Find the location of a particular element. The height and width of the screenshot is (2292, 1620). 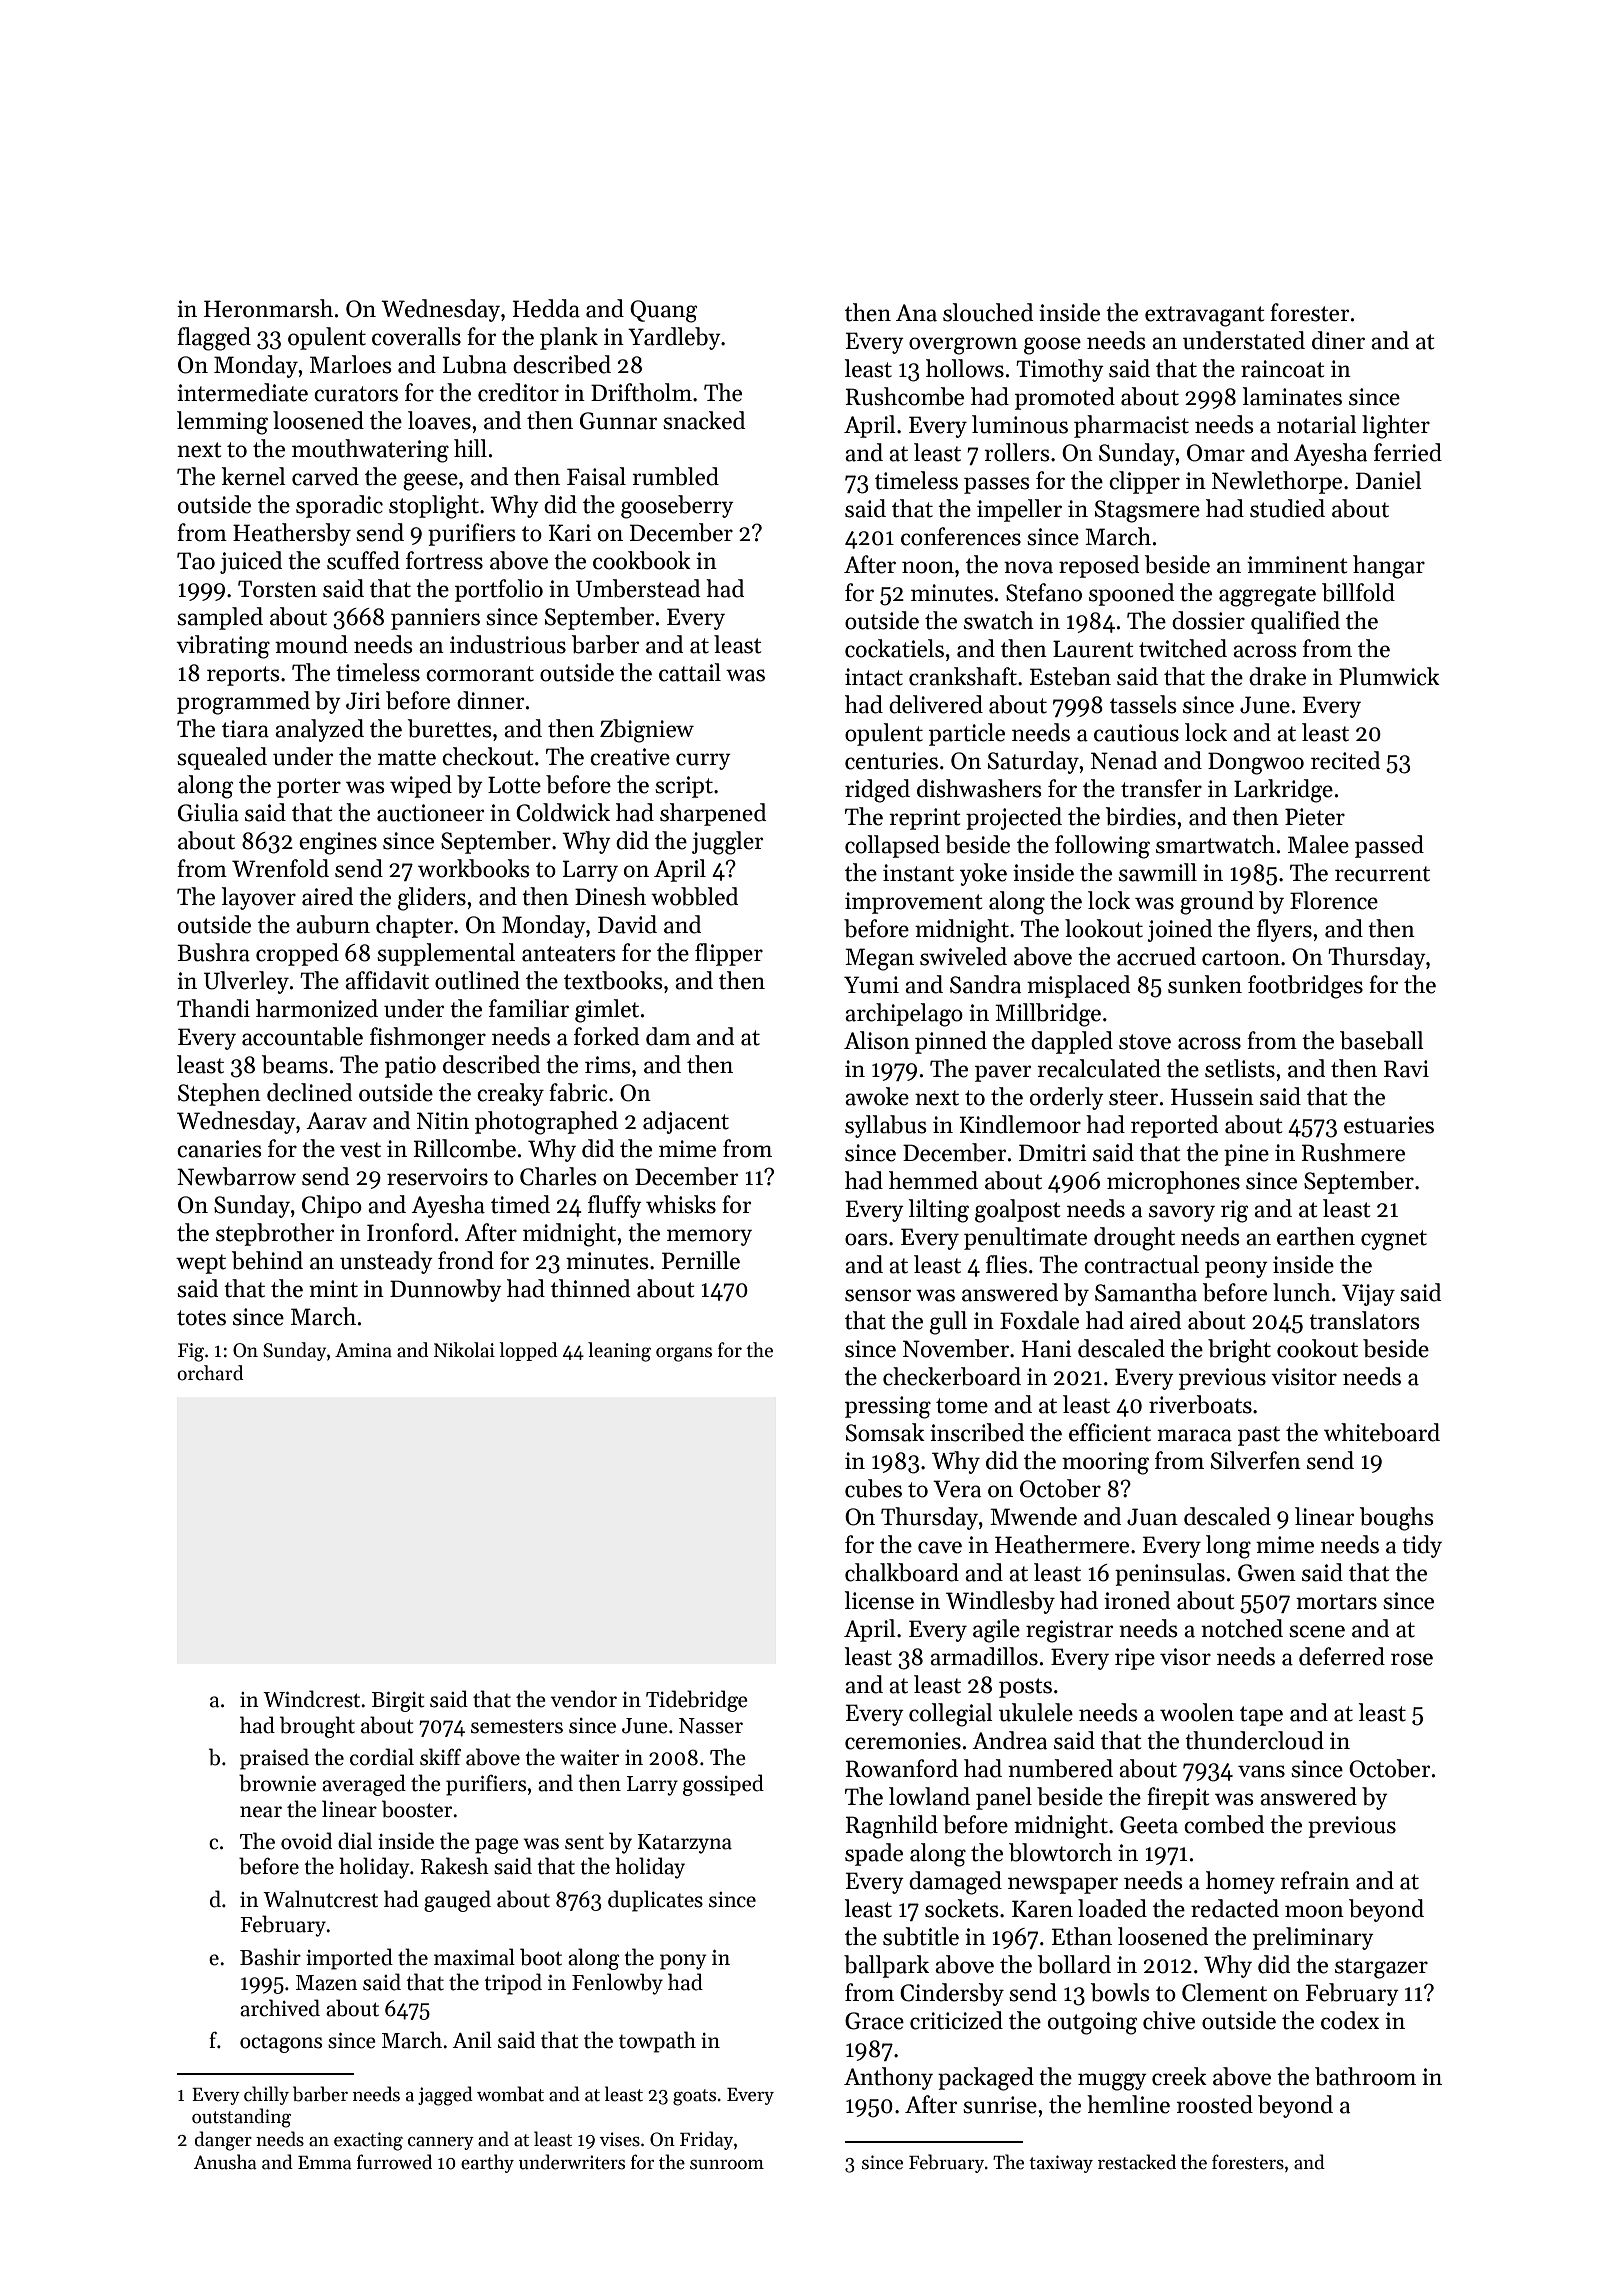

Rushcombe is located at coordinates (904, 396).
